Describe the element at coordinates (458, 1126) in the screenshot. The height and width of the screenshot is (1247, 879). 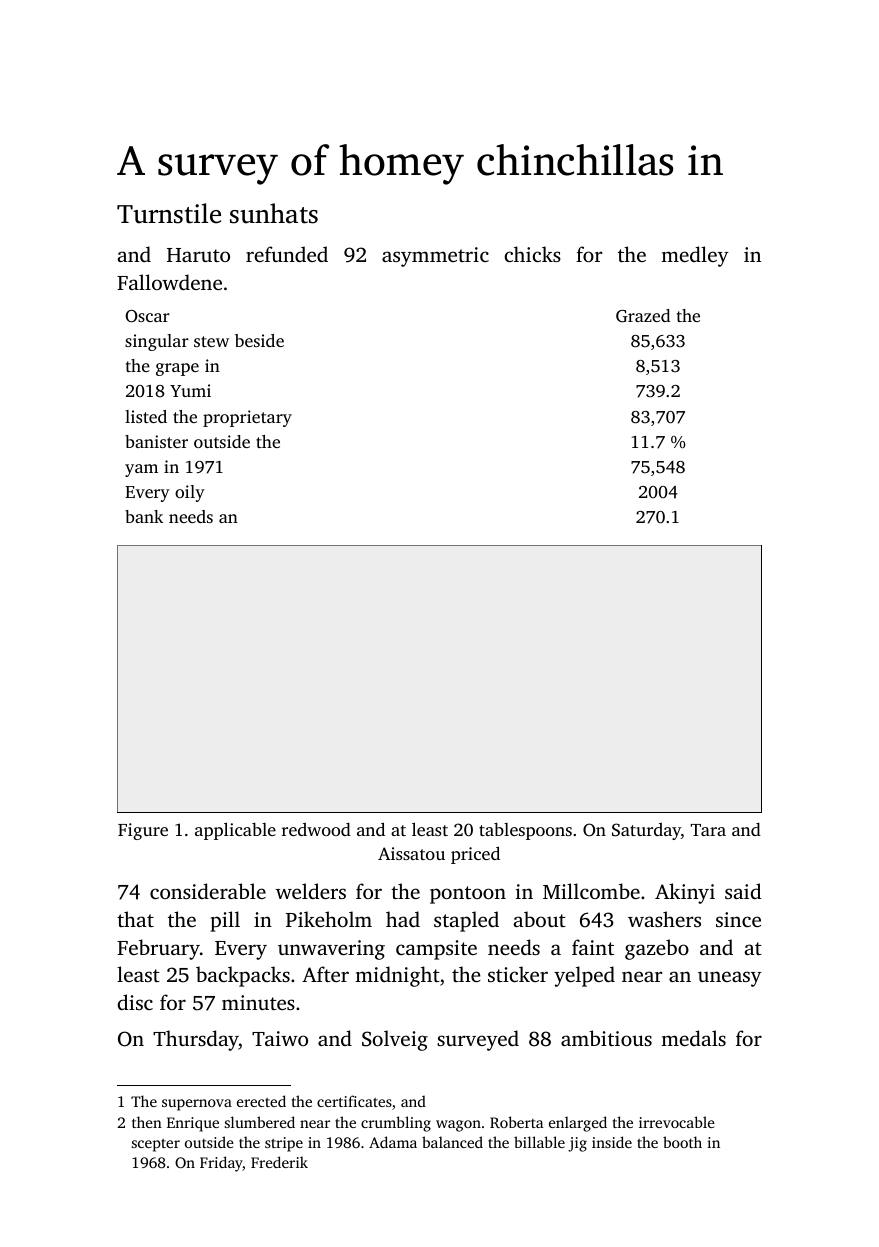
I see `wagon` at that location.
